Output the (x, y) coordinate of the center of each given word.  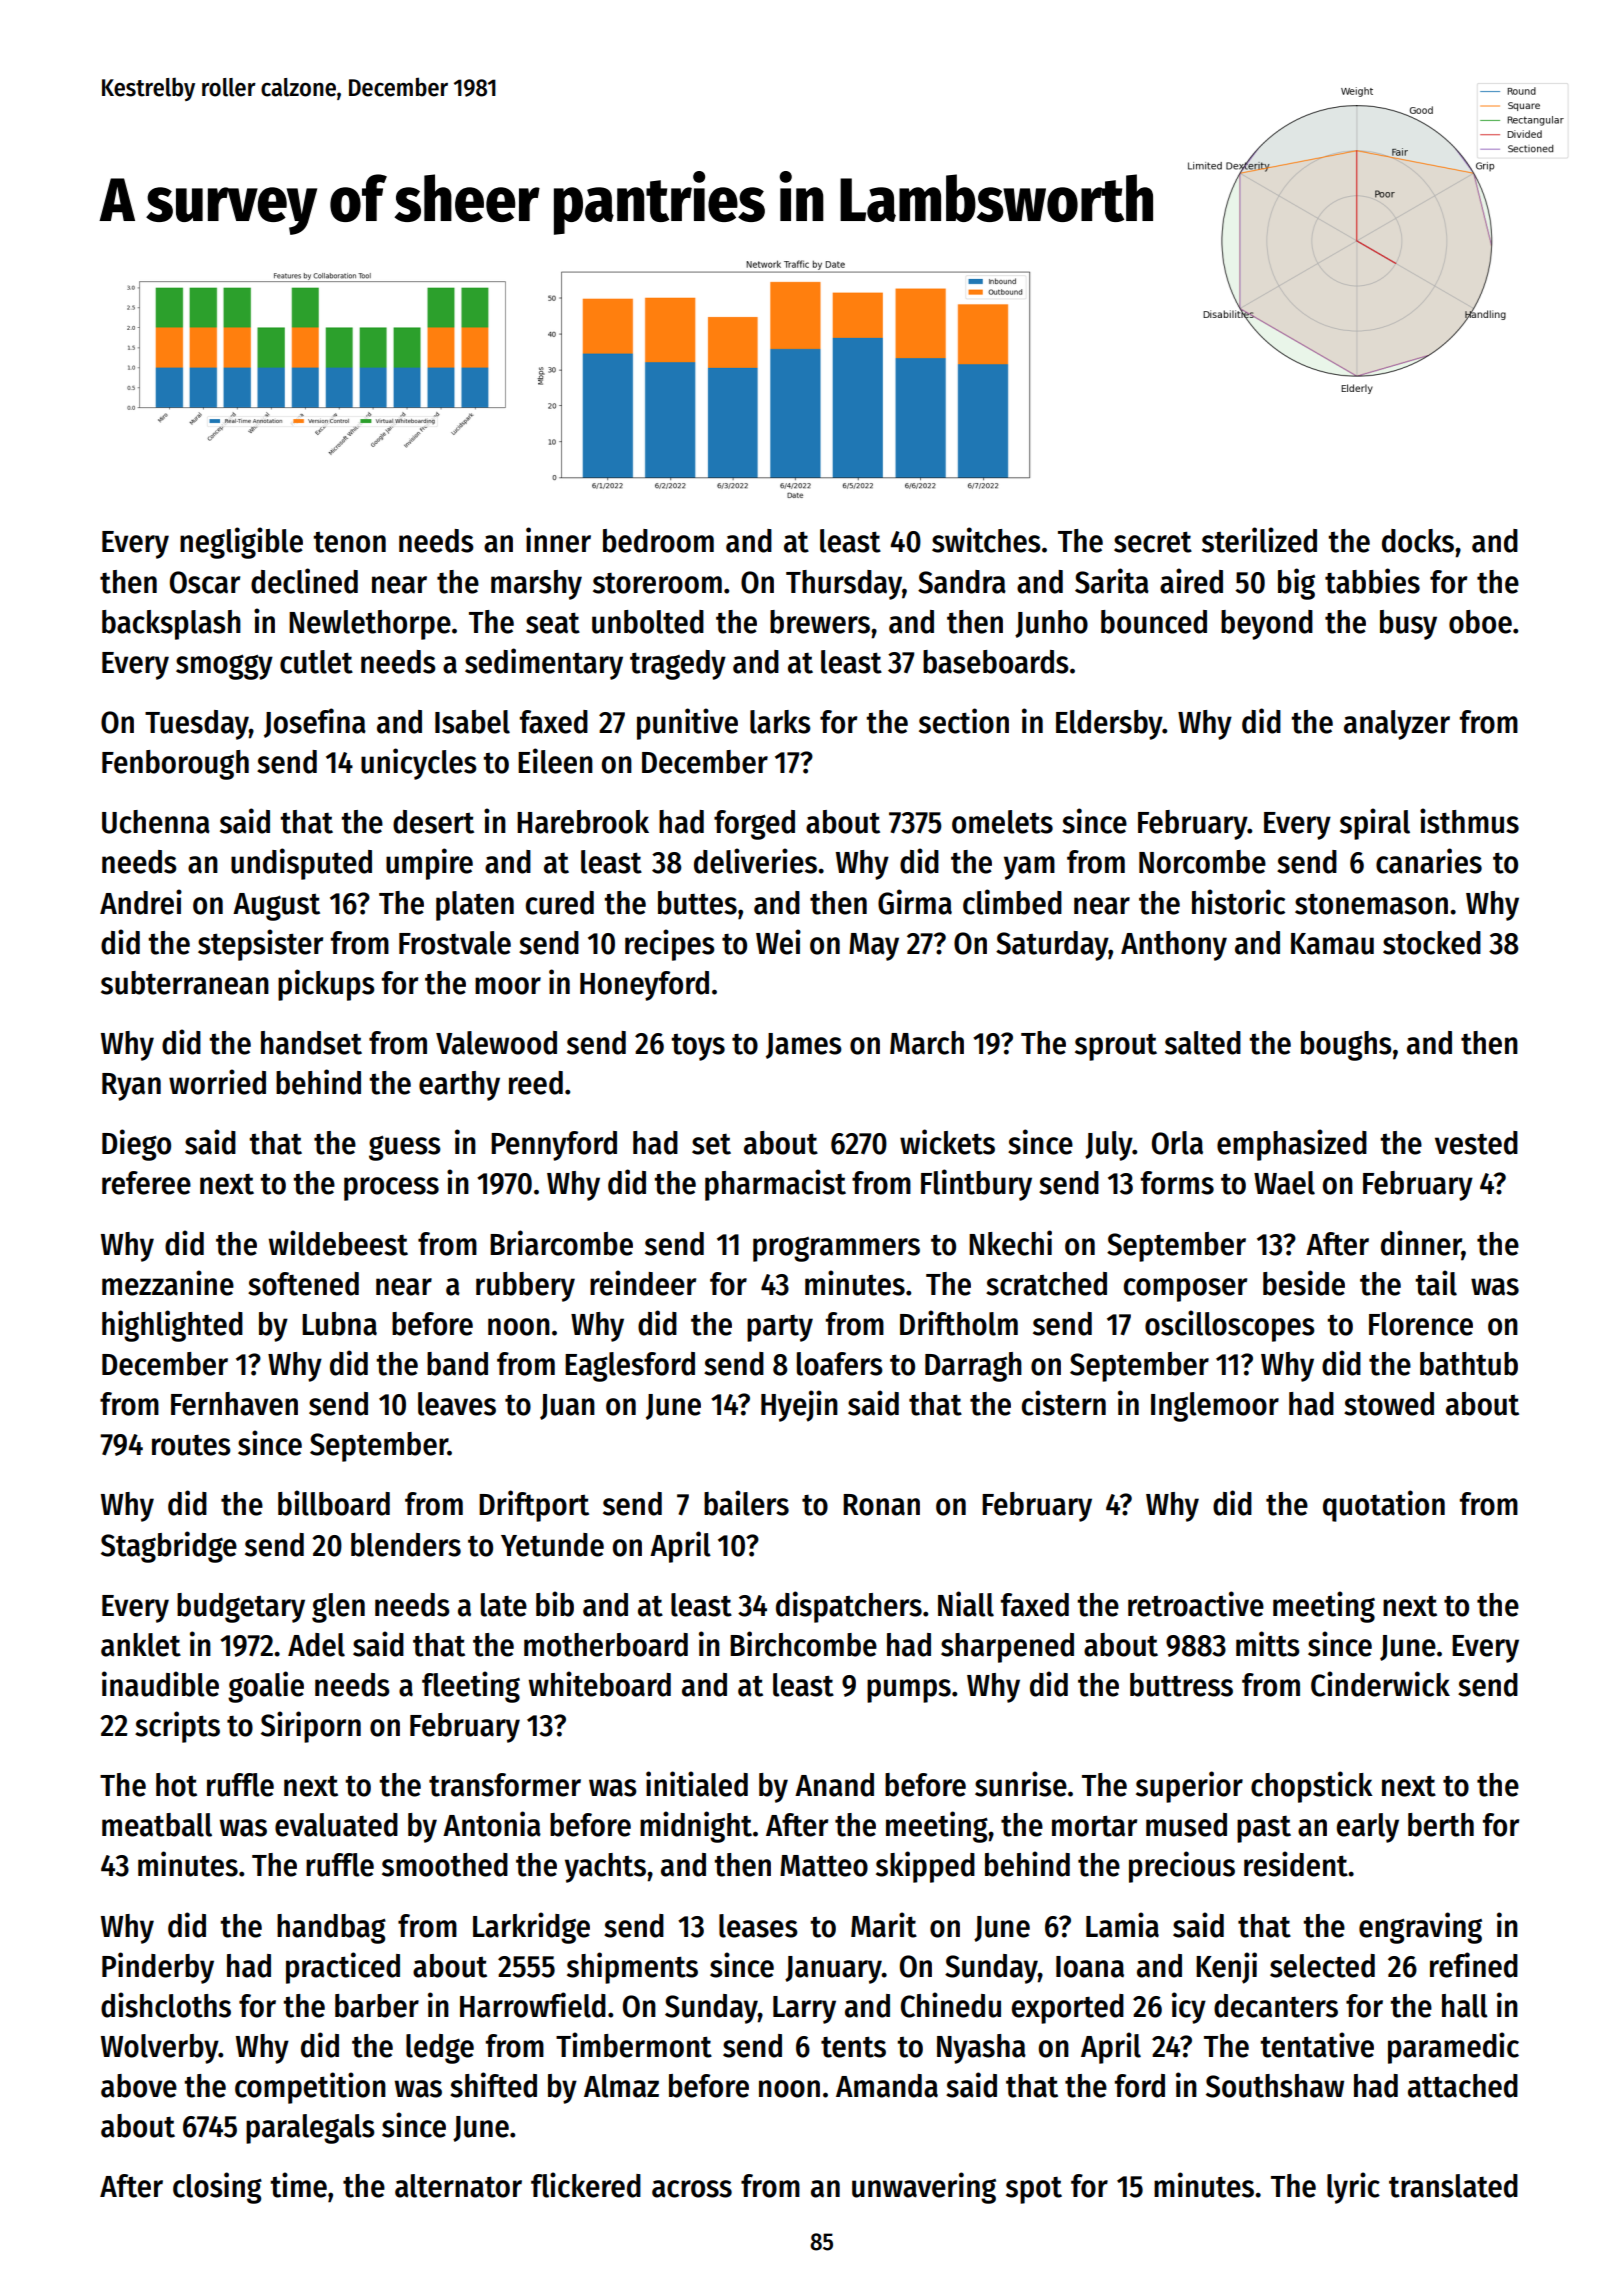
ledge (440, 2049)
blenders (406, 1545)
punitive (687, 724)
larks (780, 722)
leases (758, 1926)
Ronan (881, 1505)
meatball (157, 1825)
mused (1186, 1825)
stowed (1389, 1404)
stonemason (1371, 904)
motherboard (606, 1645)
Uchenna (156, 822)
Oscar (205, 582)
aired (1191, 581)
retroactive (1196, 1604)
